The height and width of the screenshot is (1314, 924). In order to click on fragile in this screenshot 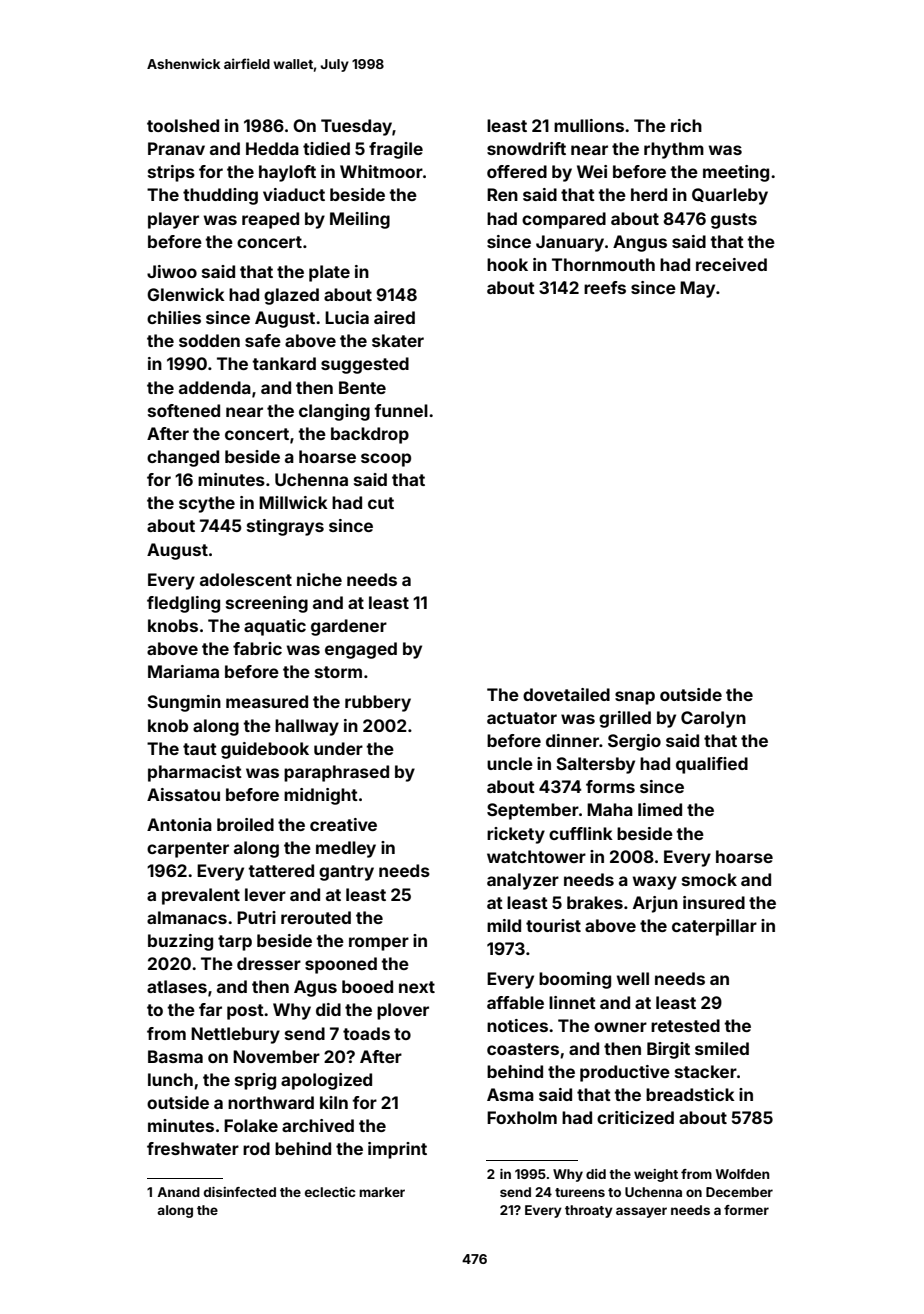, I will do `click(396, 150)`.
